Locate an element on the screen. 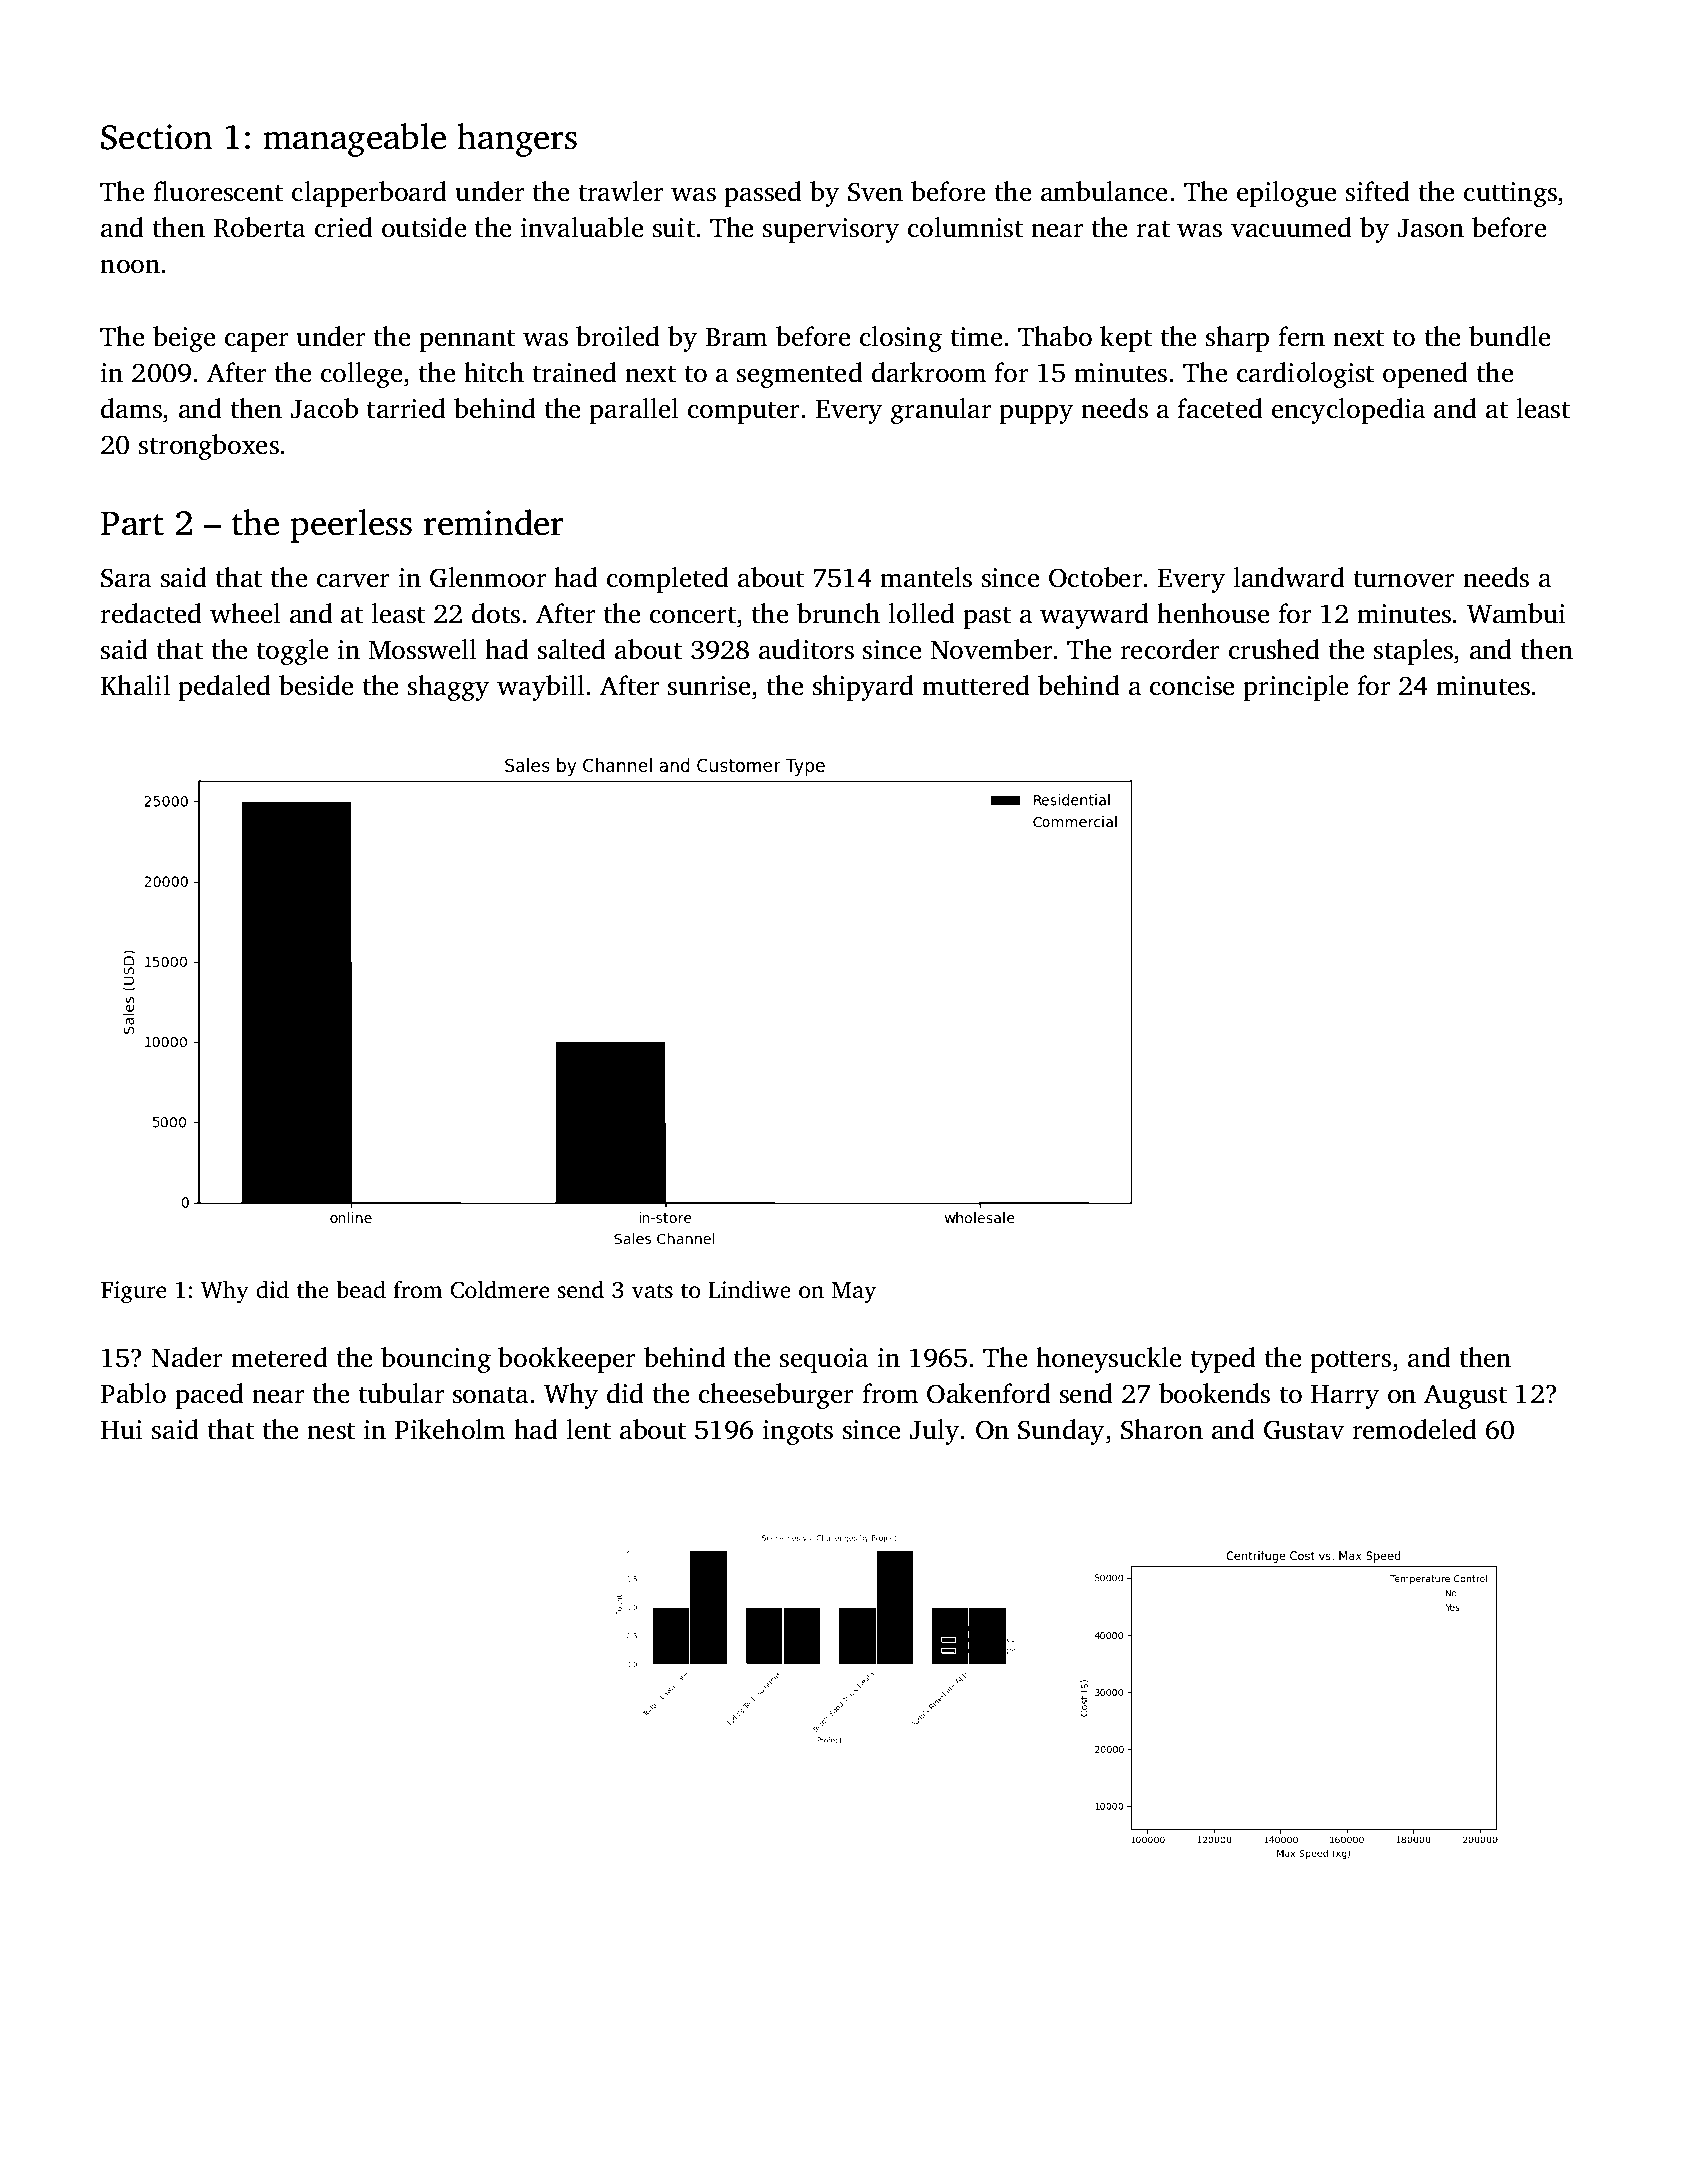 This screenshot has width=1683, height=2178. Jacob is located at coordinates (324, 408).
